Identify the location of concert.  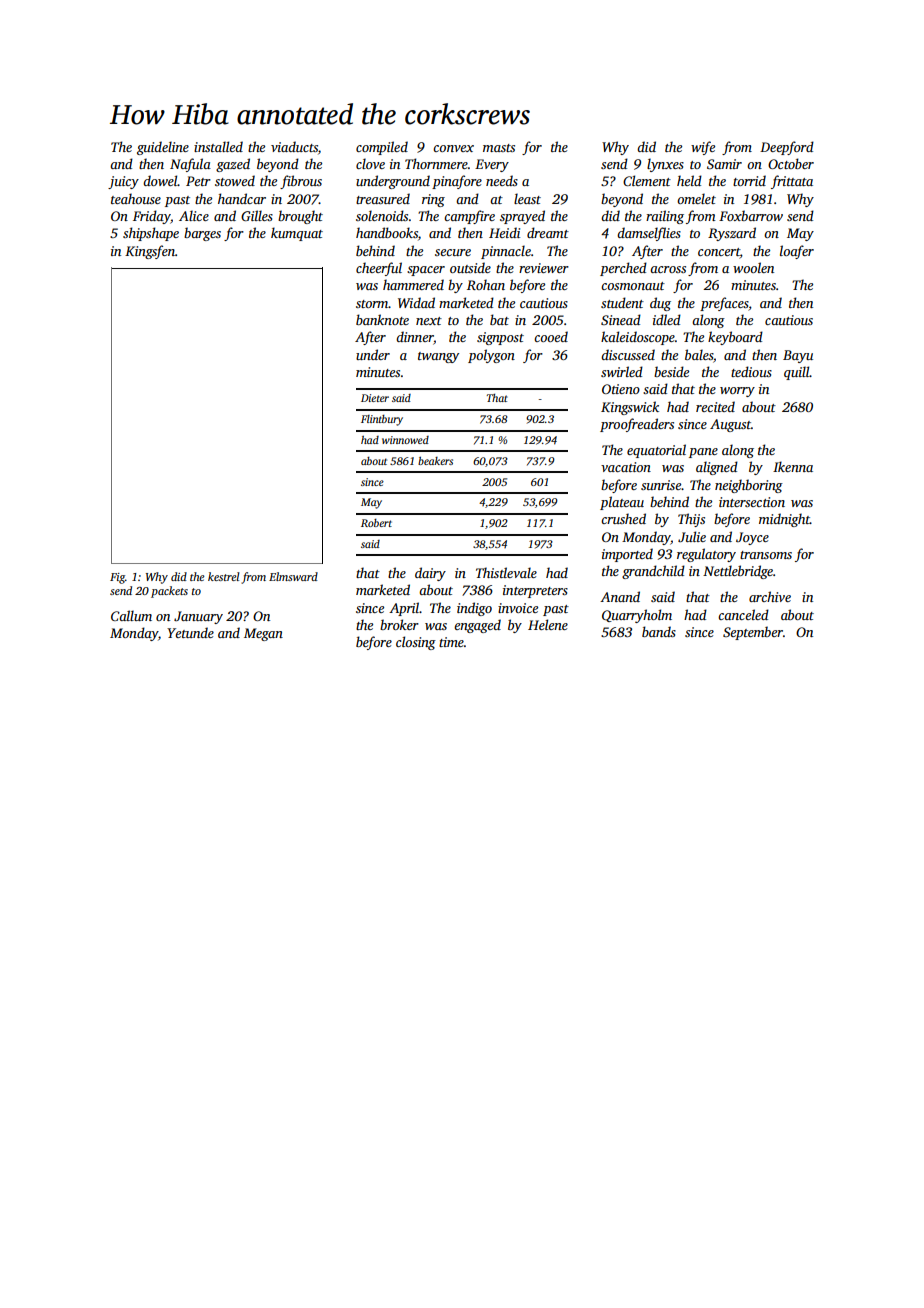
(719, 252).
